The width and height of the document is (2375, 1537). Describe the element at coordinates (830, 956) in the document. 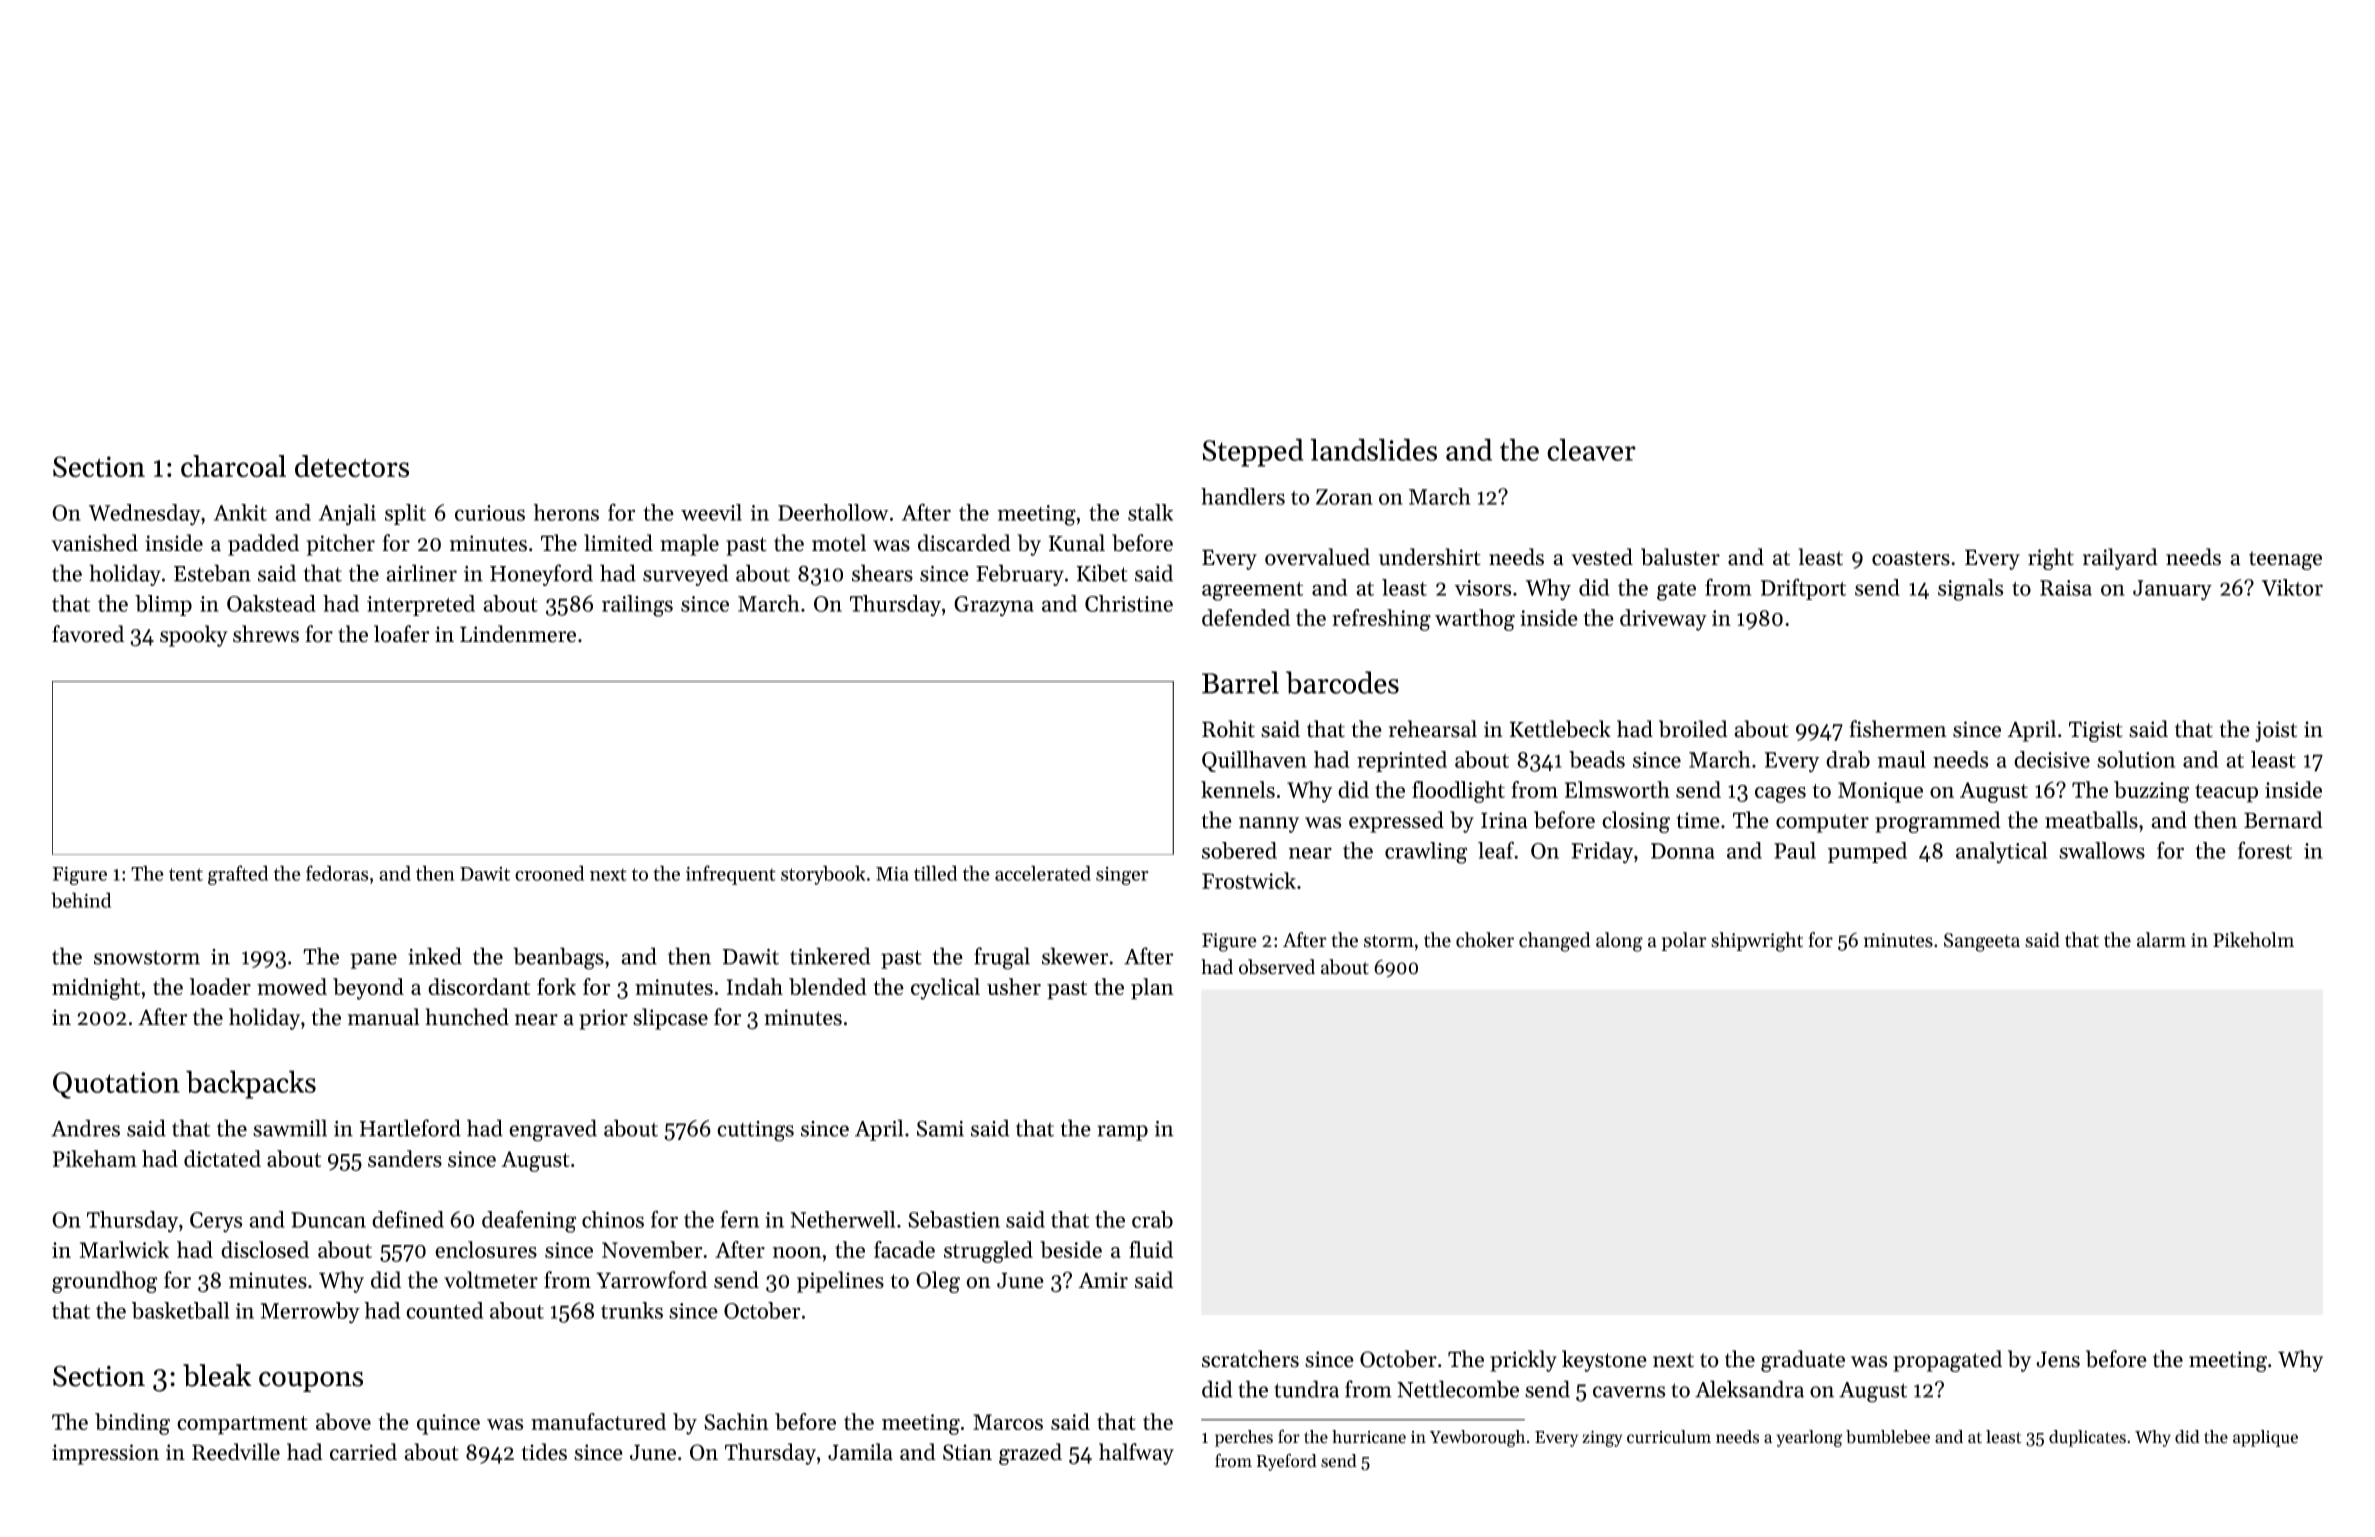

I see `tinkered` at that location.
